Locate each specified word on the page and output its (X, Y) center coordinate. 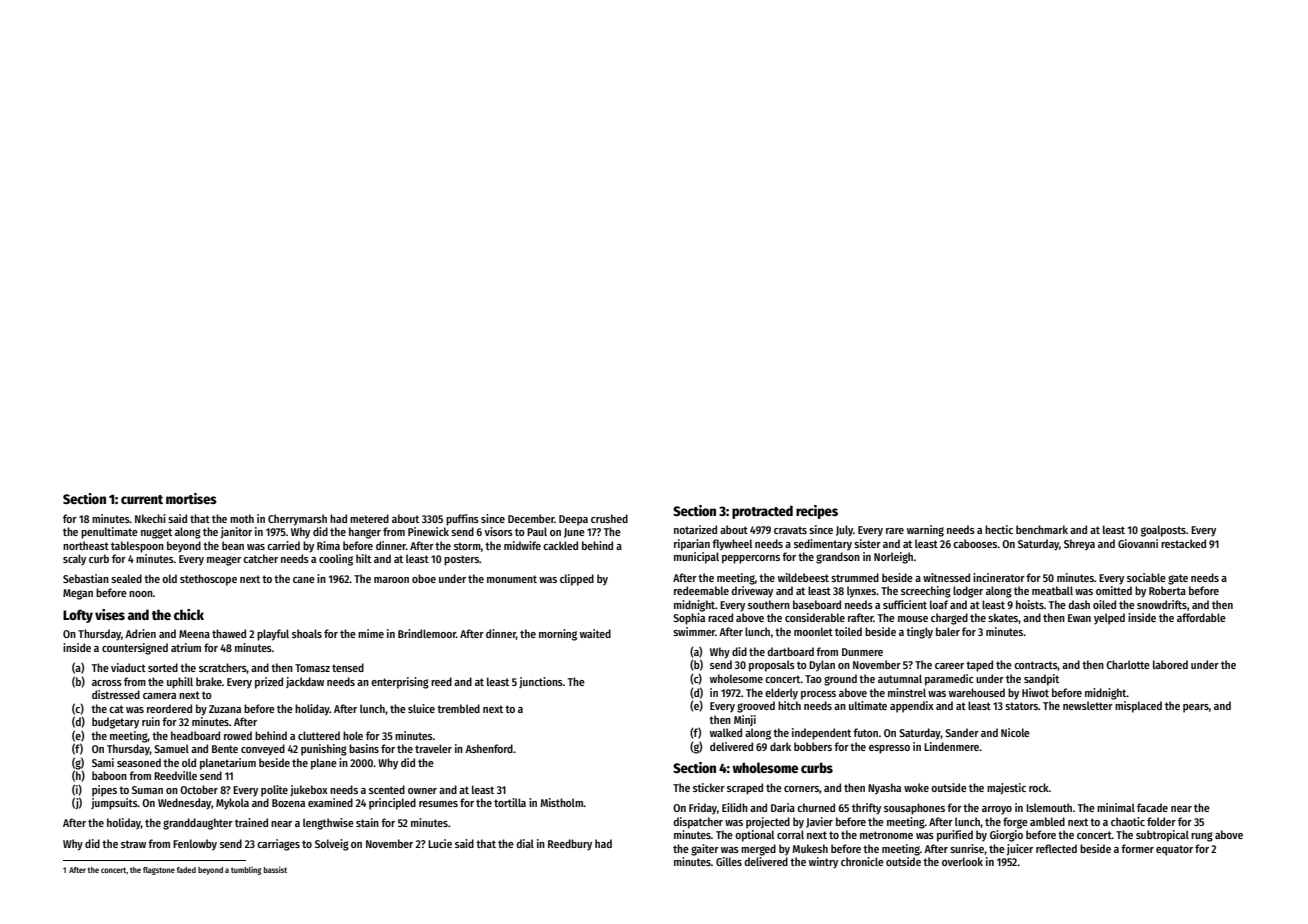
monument (512, 579)
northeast (86, 545)
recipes (817, 512)
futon (865, 732)
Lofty (78, 616)
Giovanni (1138, 543)
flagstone (159, 871)
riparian (692, 545)
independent (821, 734)
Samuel (171, 748)
